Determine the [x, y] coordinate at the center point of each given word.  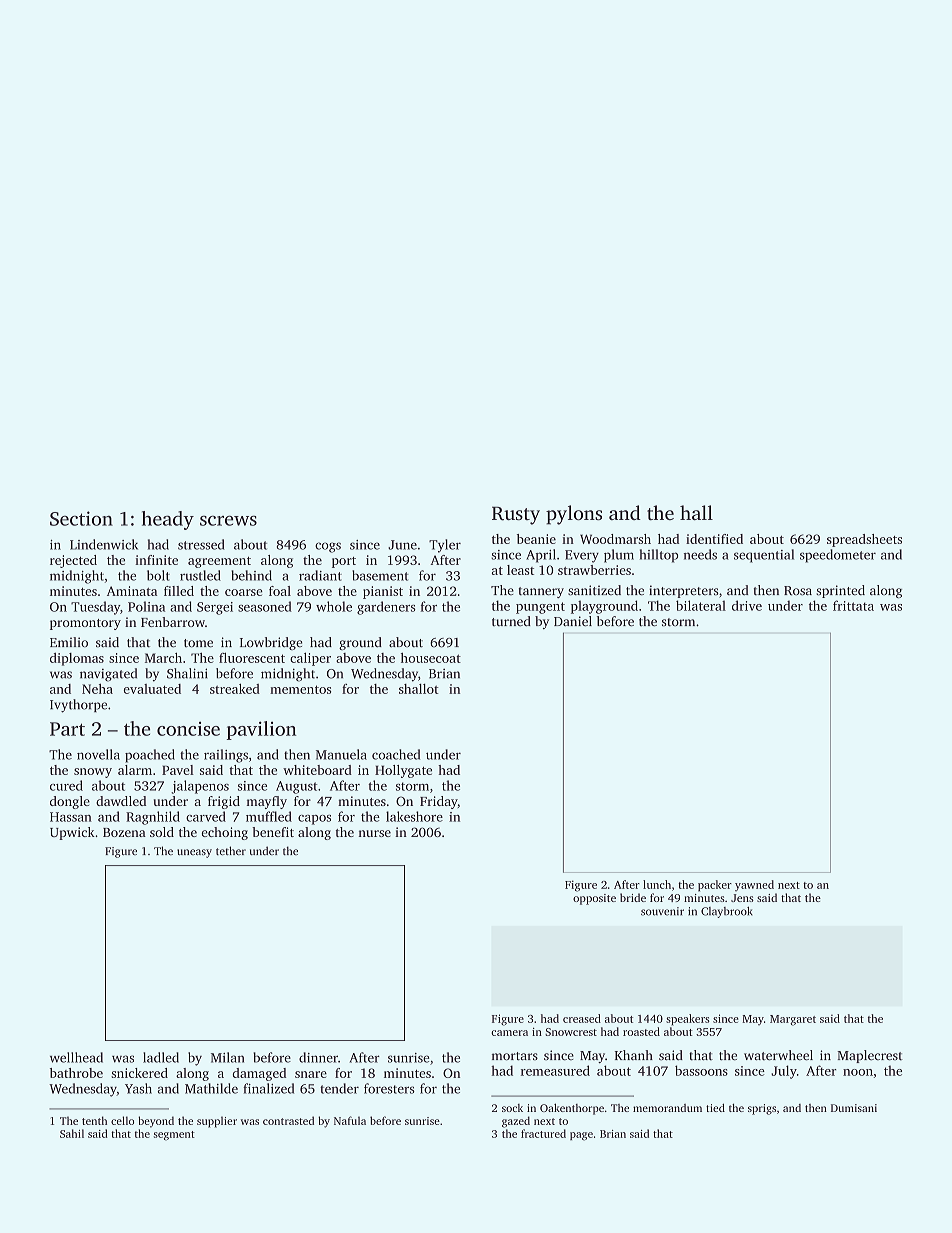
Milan [227, 1057]
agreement [219, 562]
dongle [70, 802]
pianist [383, 592]
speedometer [838, 556]
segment [174, 1136]
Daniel [573, 621]
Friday [439, 802]
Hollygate [403, 771]
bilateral [701, 605]
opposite [594, 899]
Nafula [350, 1120]
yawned [754, 886]
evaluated [152, 689]
